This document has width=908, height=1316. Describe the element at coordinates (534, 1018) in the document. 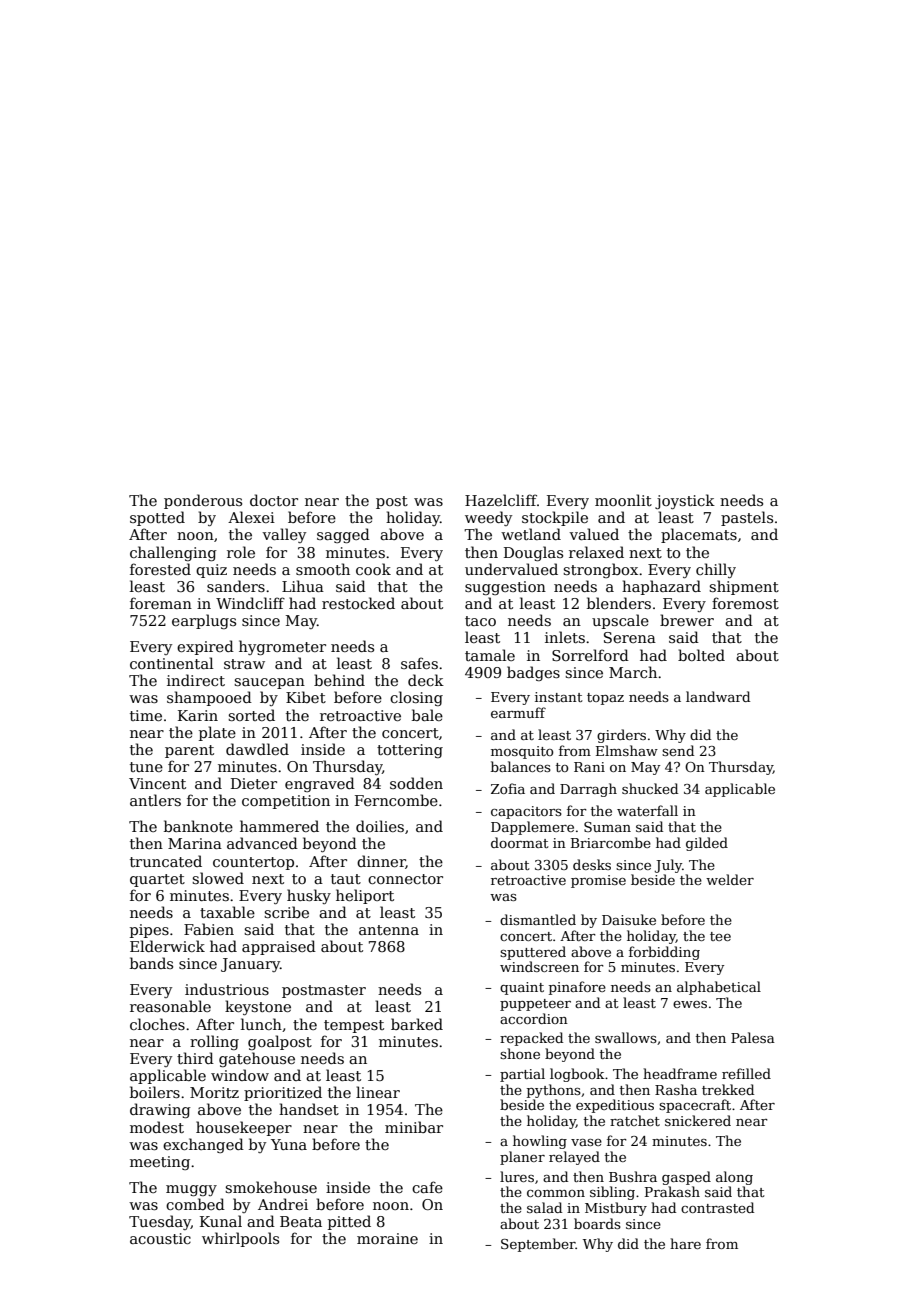

I see `accordion` at that location.
